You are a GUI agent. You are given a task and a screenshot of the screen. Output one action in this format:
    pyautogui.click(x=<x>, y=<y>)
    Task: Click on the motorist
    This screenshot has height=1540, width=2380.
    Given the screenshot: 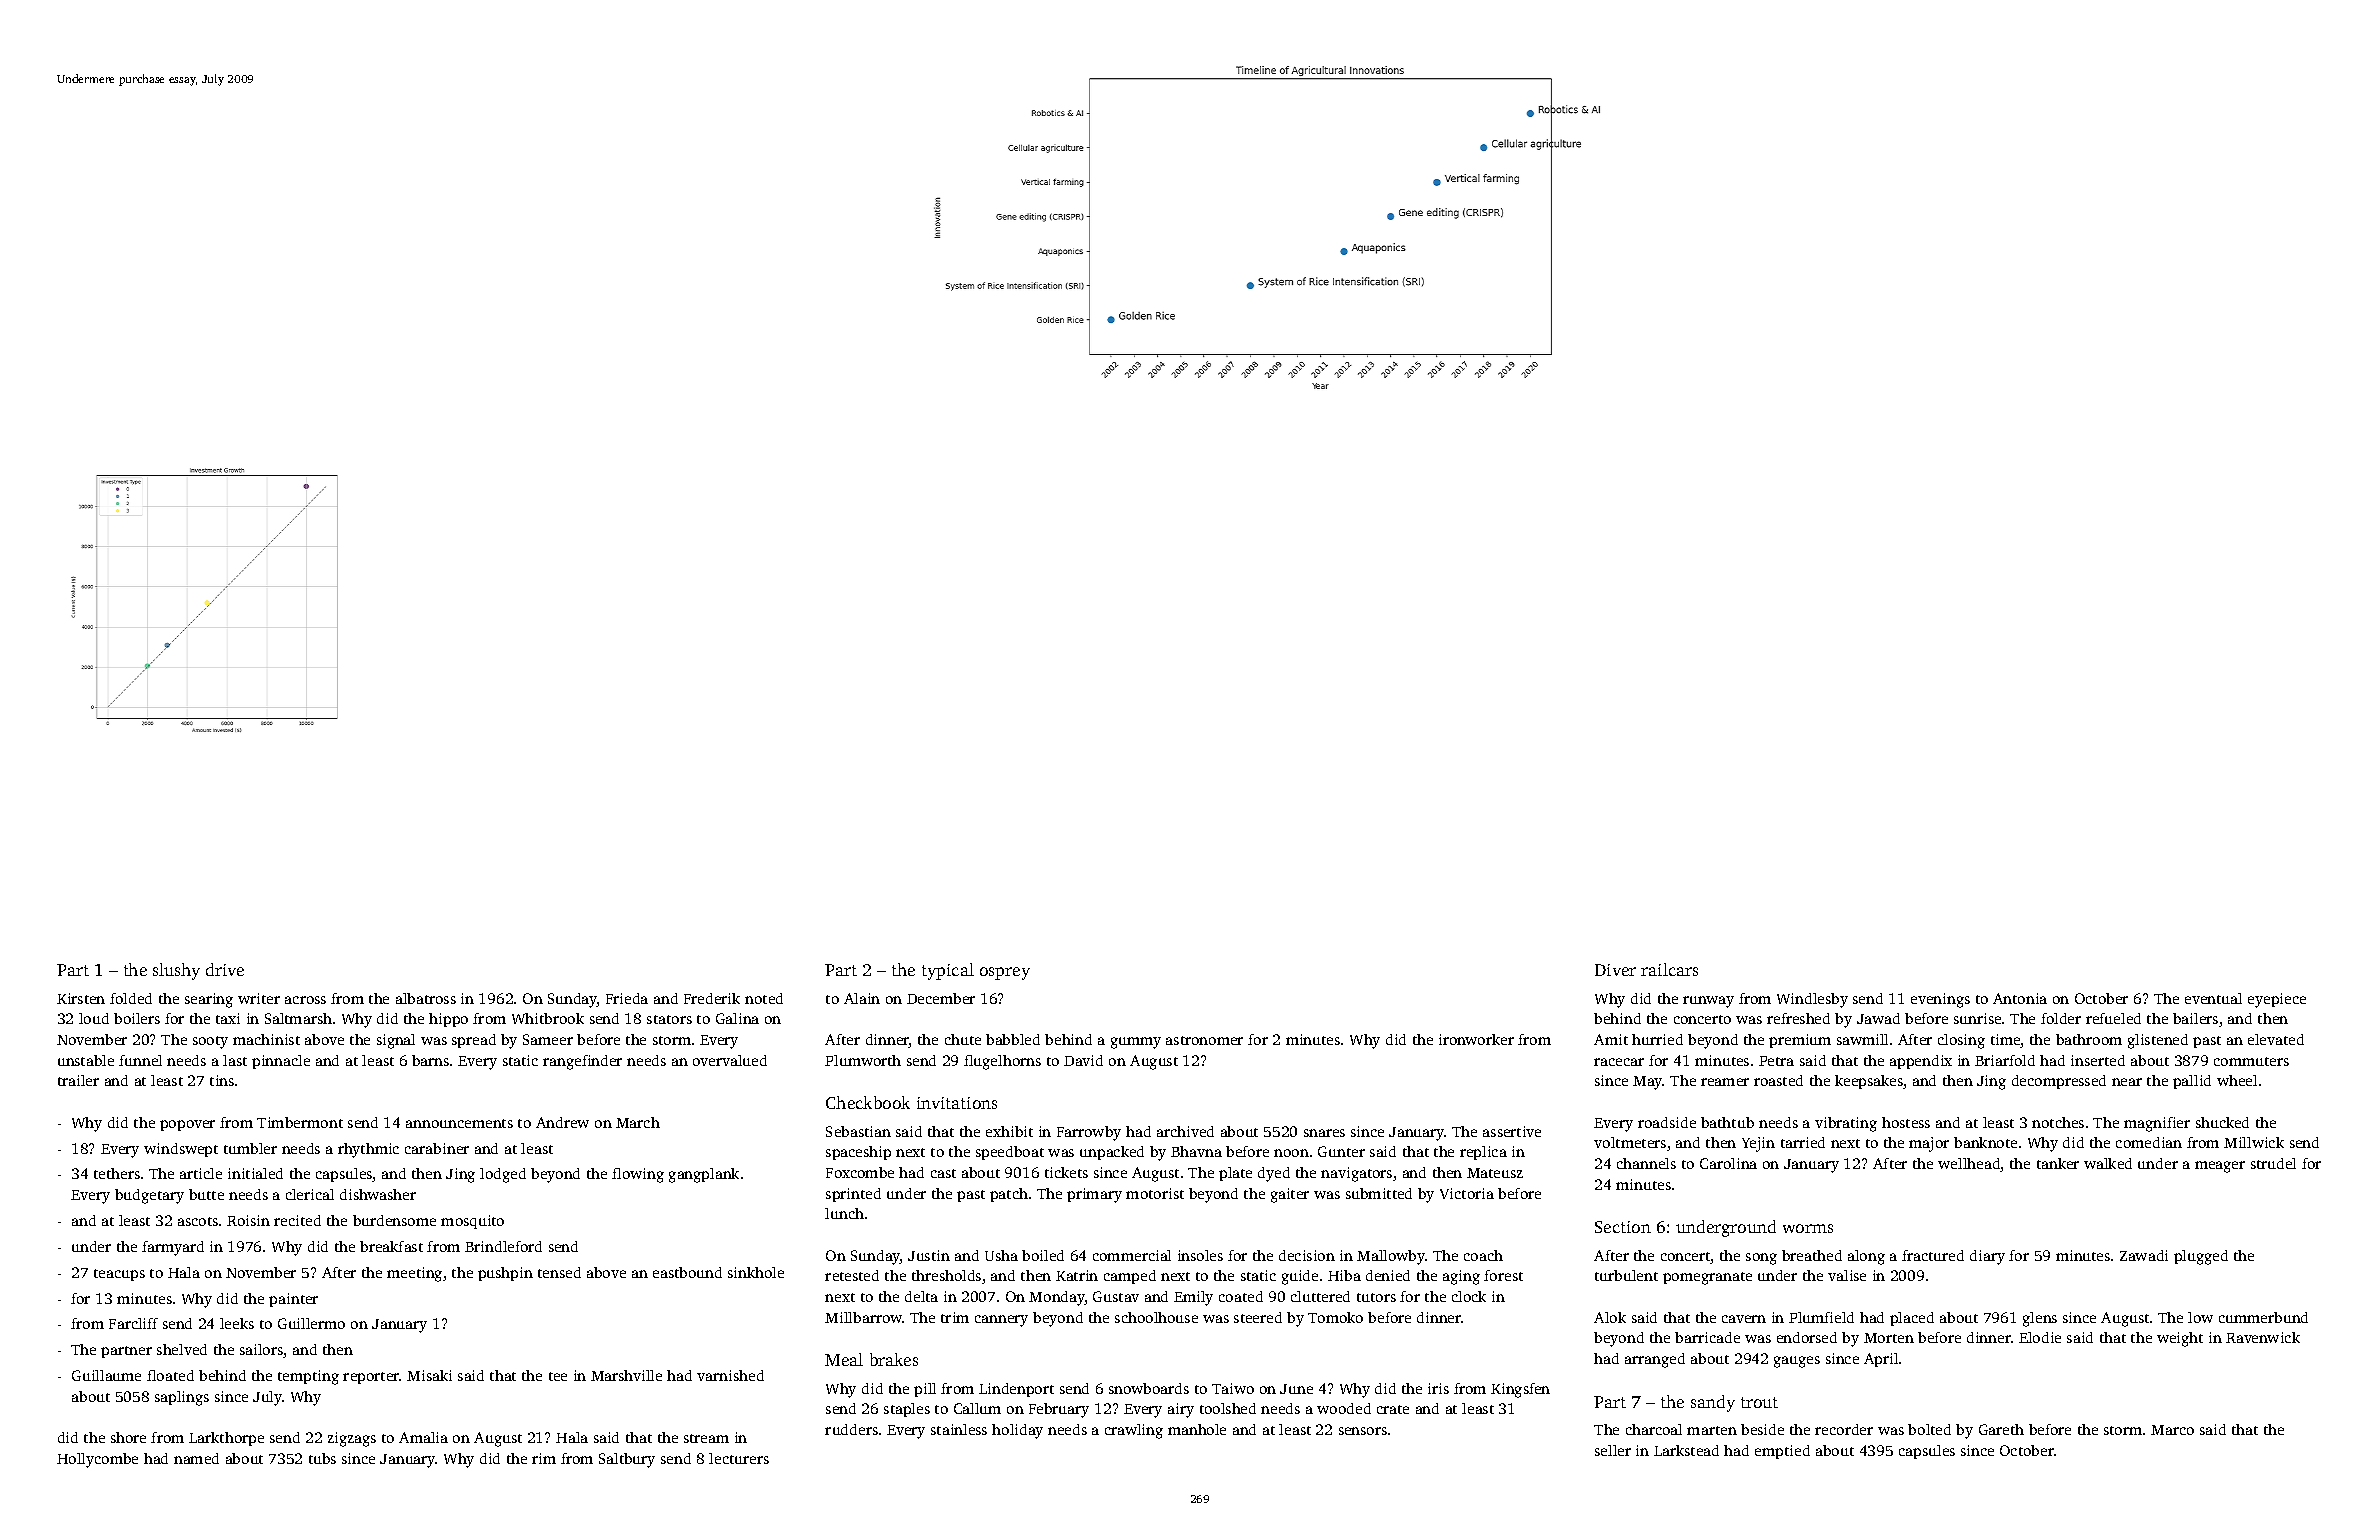 What is the action you would take?
    pyautogui.click(x=1155, y=1193)
